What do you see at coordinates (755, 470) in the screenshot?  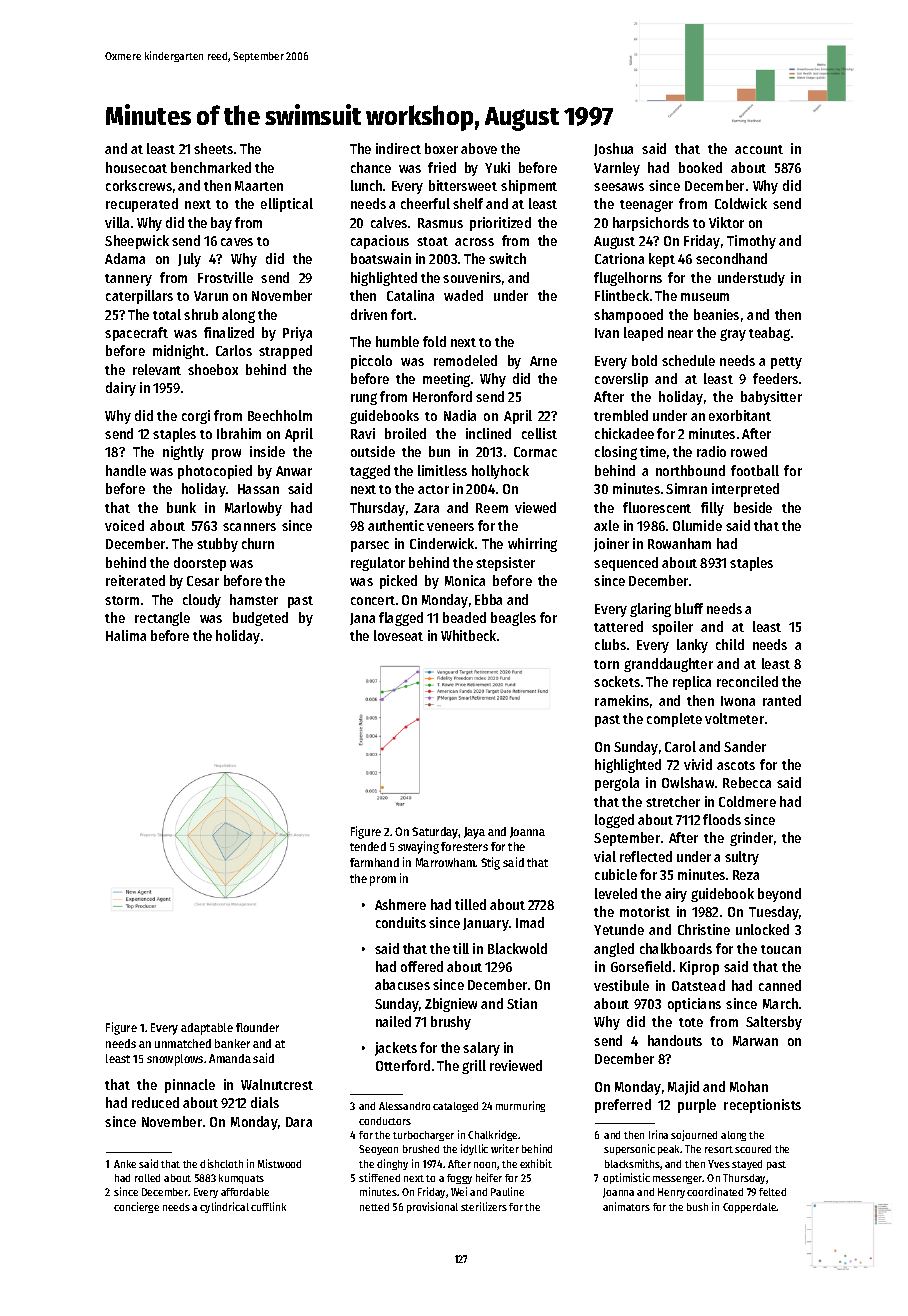 I see `football` at bounding box center [755, 470].
